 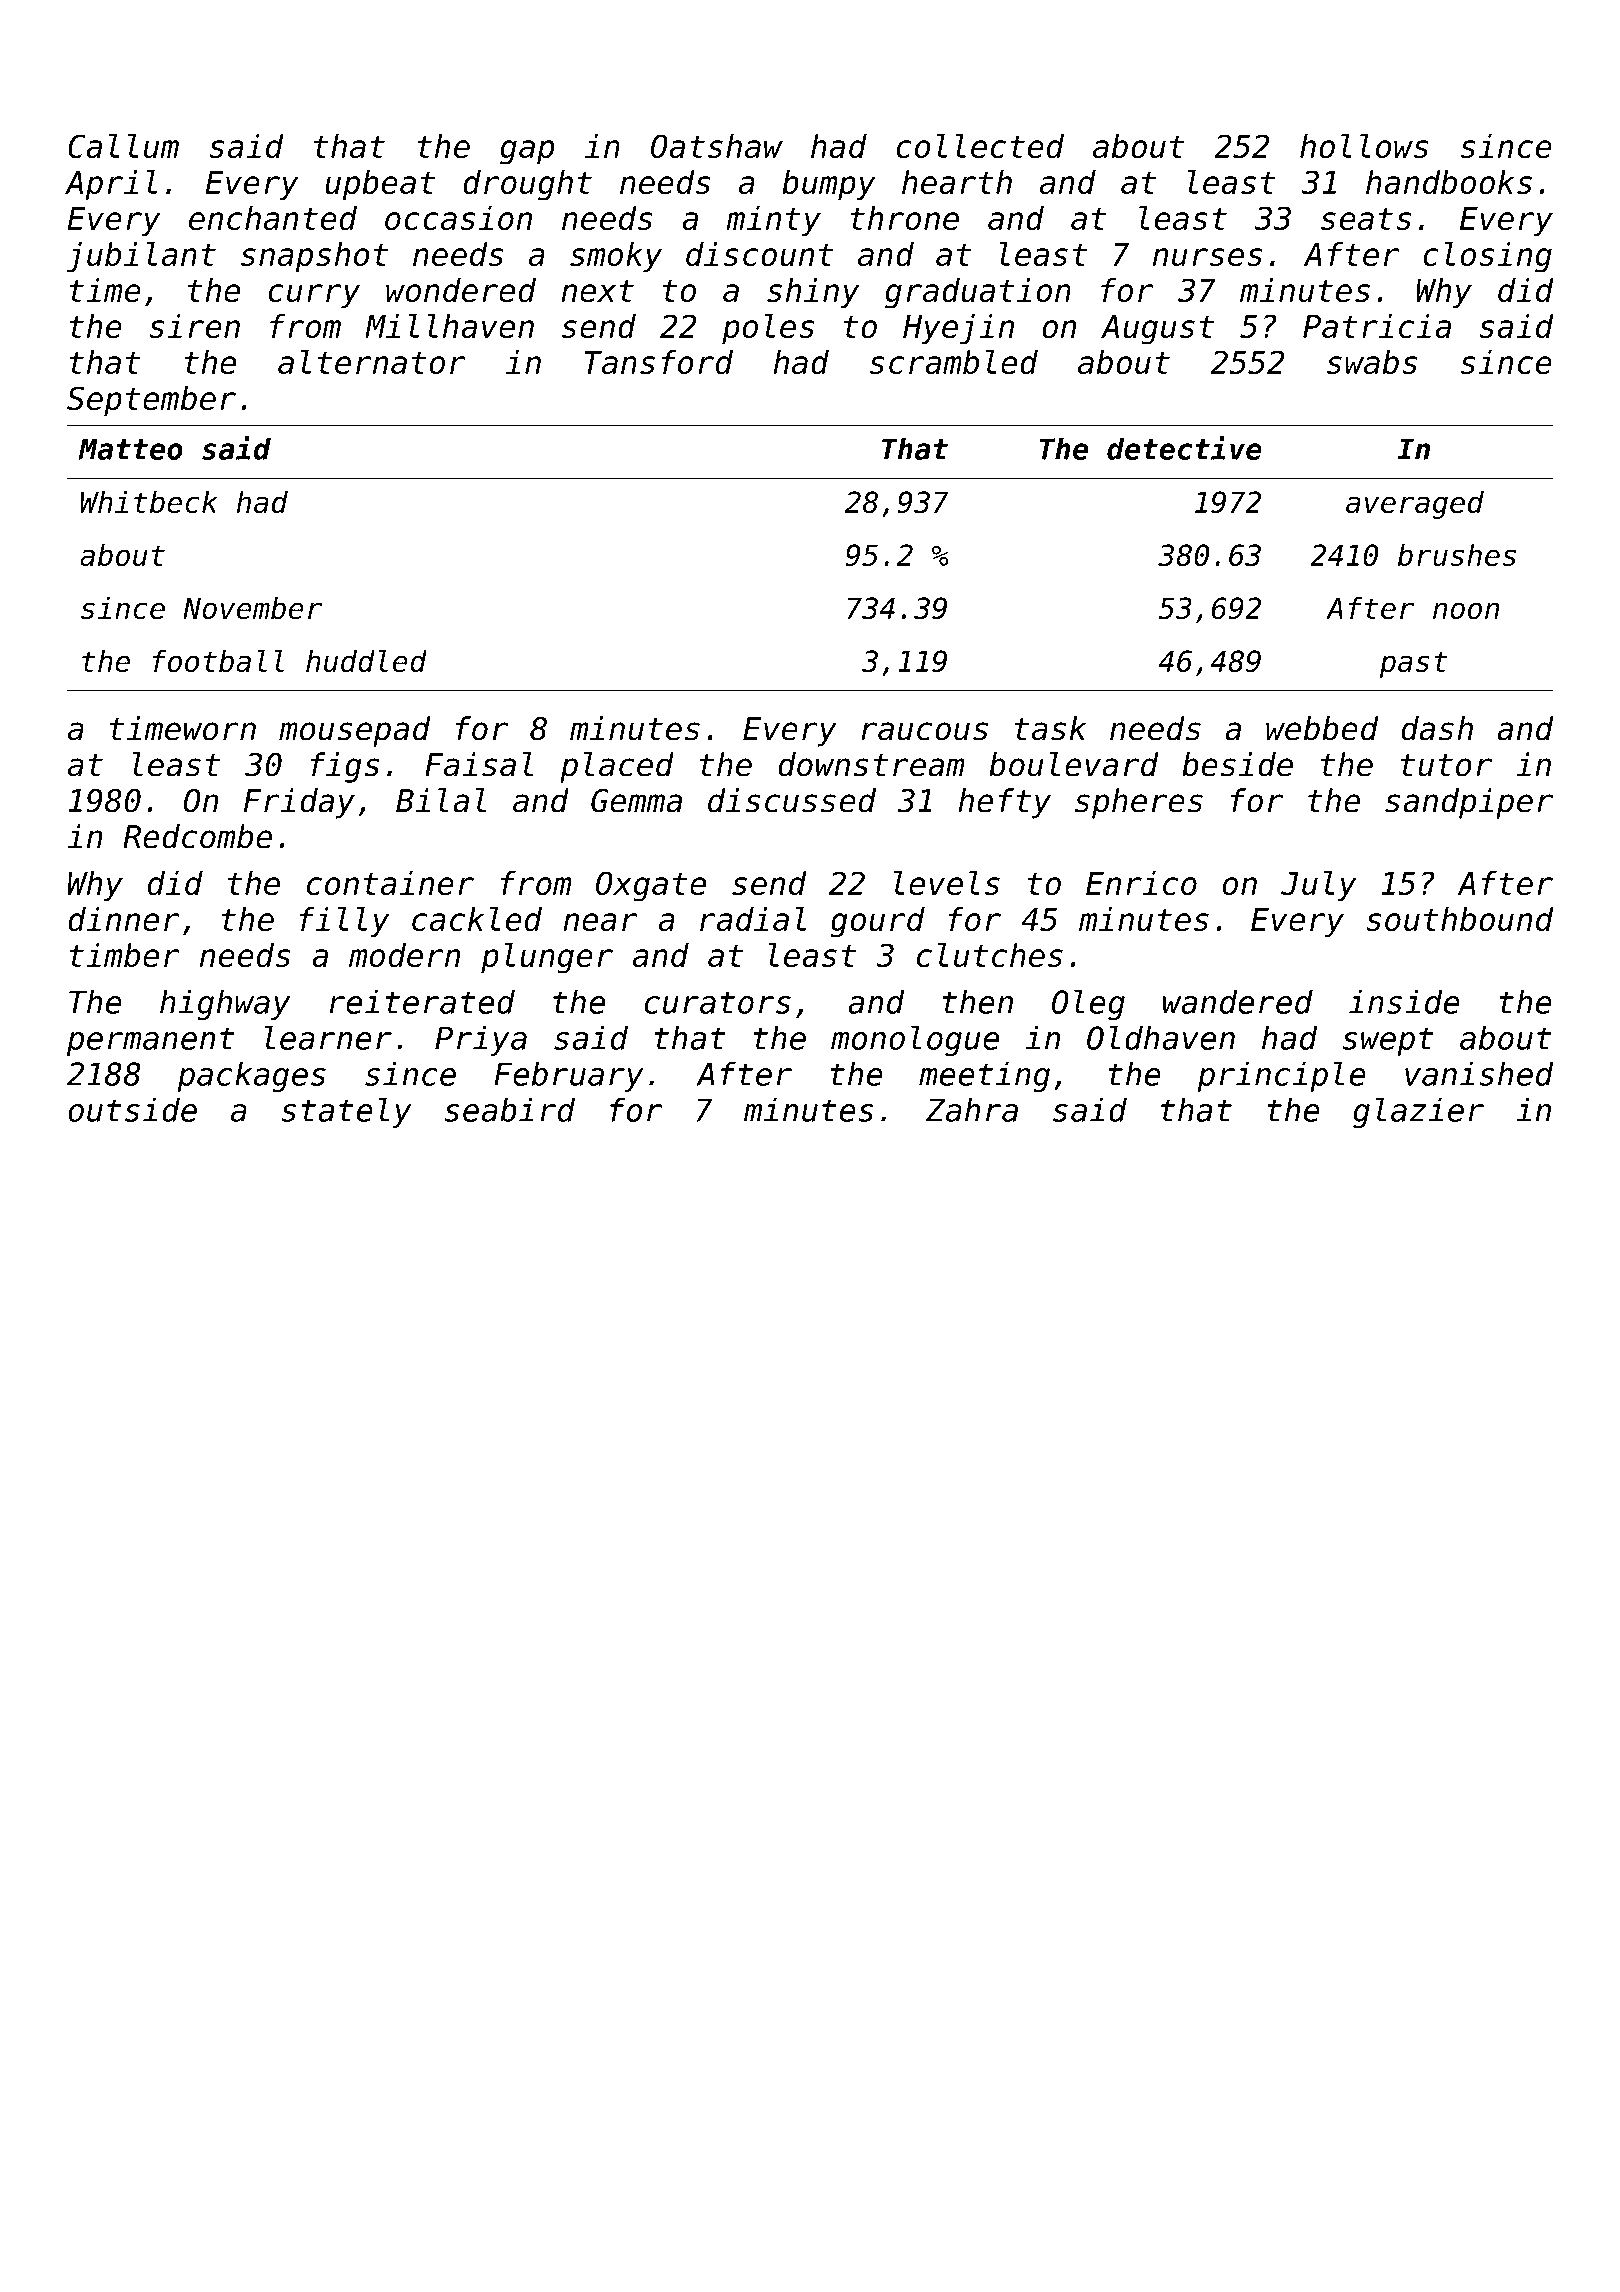 I want to click on shiny, so click(x=813, y=293).
